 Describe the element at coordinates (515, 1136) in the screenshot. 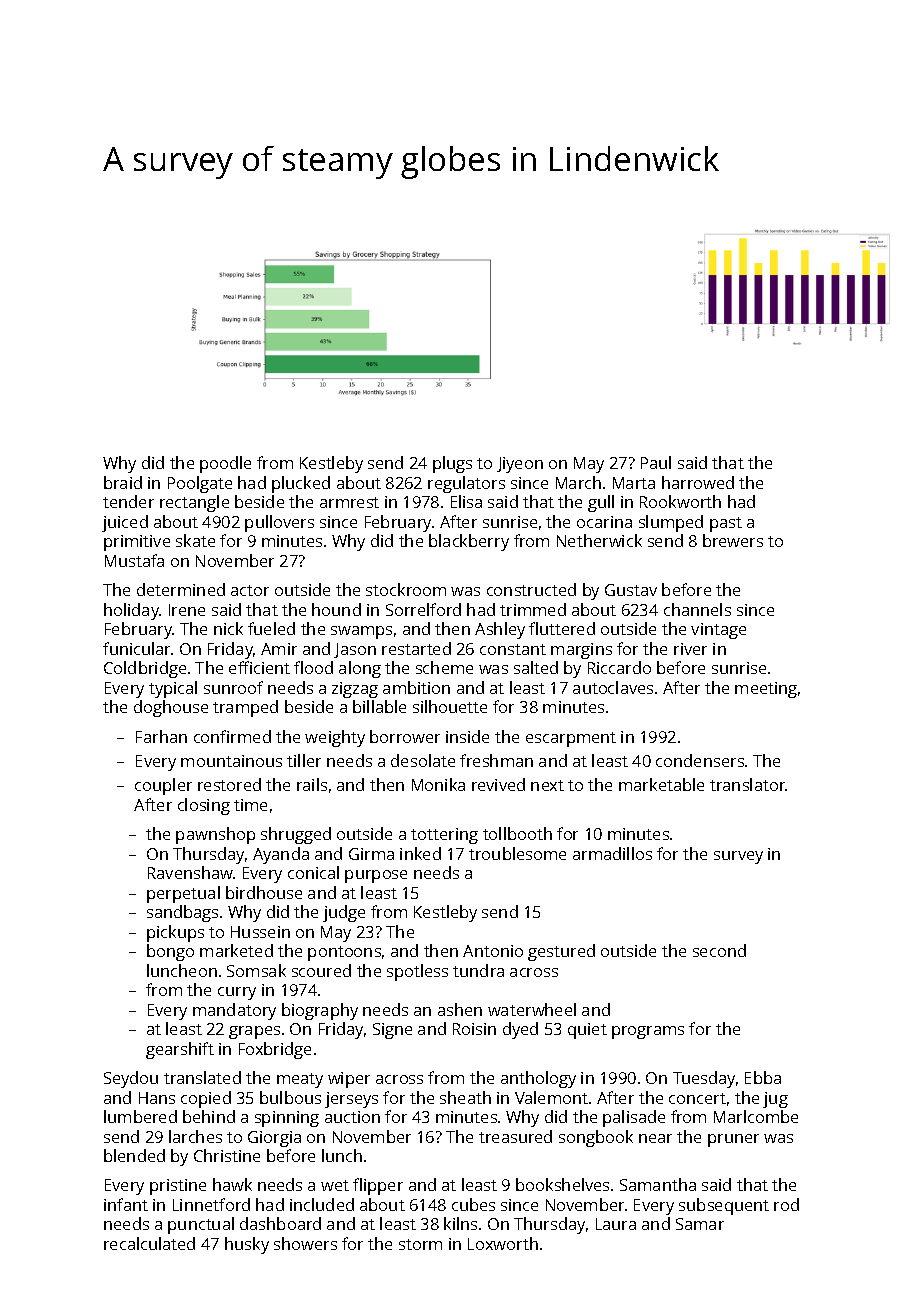

I see `treasured` at that location.
